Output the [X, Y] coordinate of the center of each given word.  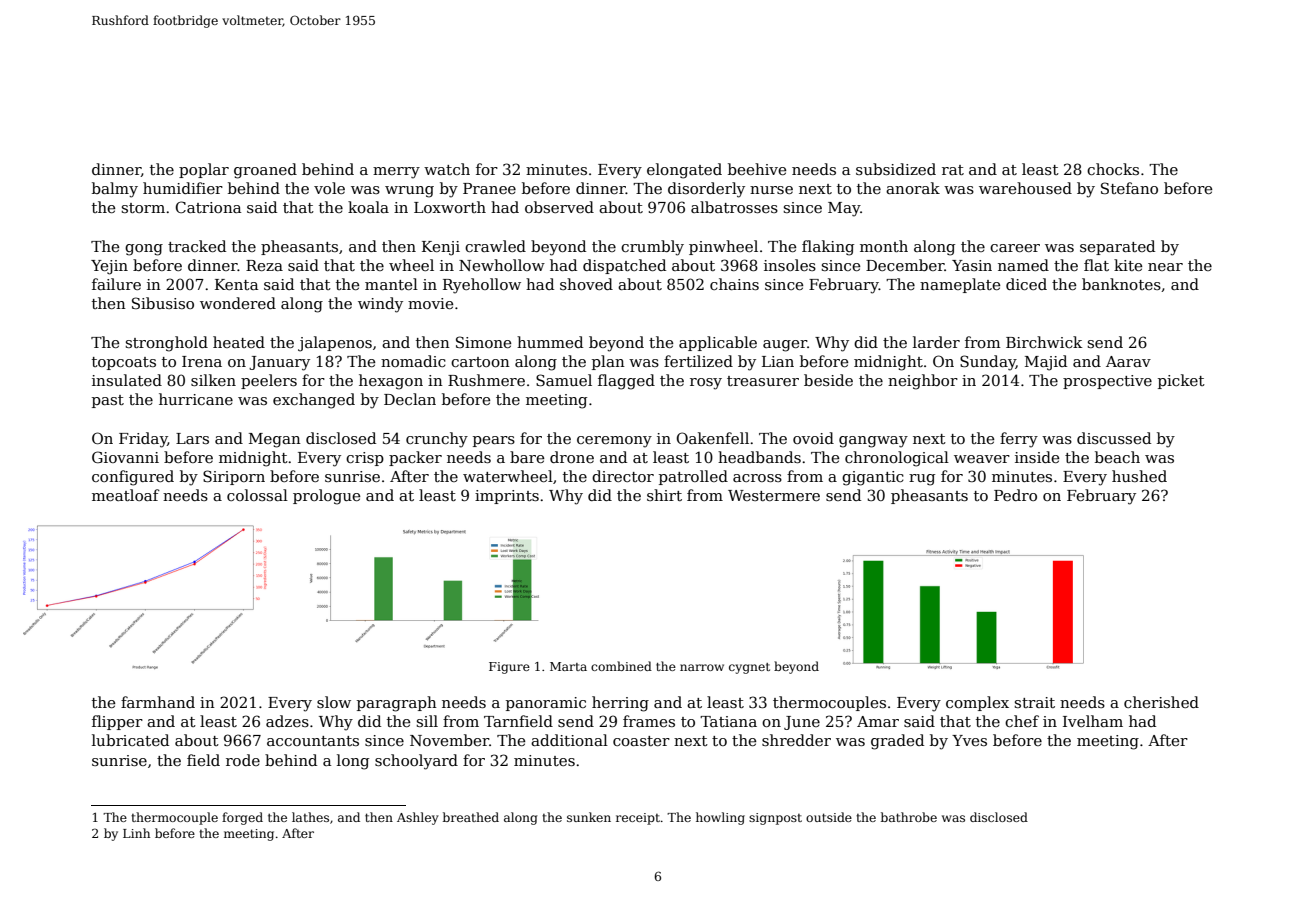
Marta [568, 666]
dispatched [624, 266]
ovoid [813, 438]
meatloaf [126, 495]
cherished [1161, 702]
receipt [638, 819]
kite [1128, 265]
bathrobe [909, 817]
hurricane [196, 399]
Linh [136, 833]
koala [368, 207]
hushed [1139, 476]
